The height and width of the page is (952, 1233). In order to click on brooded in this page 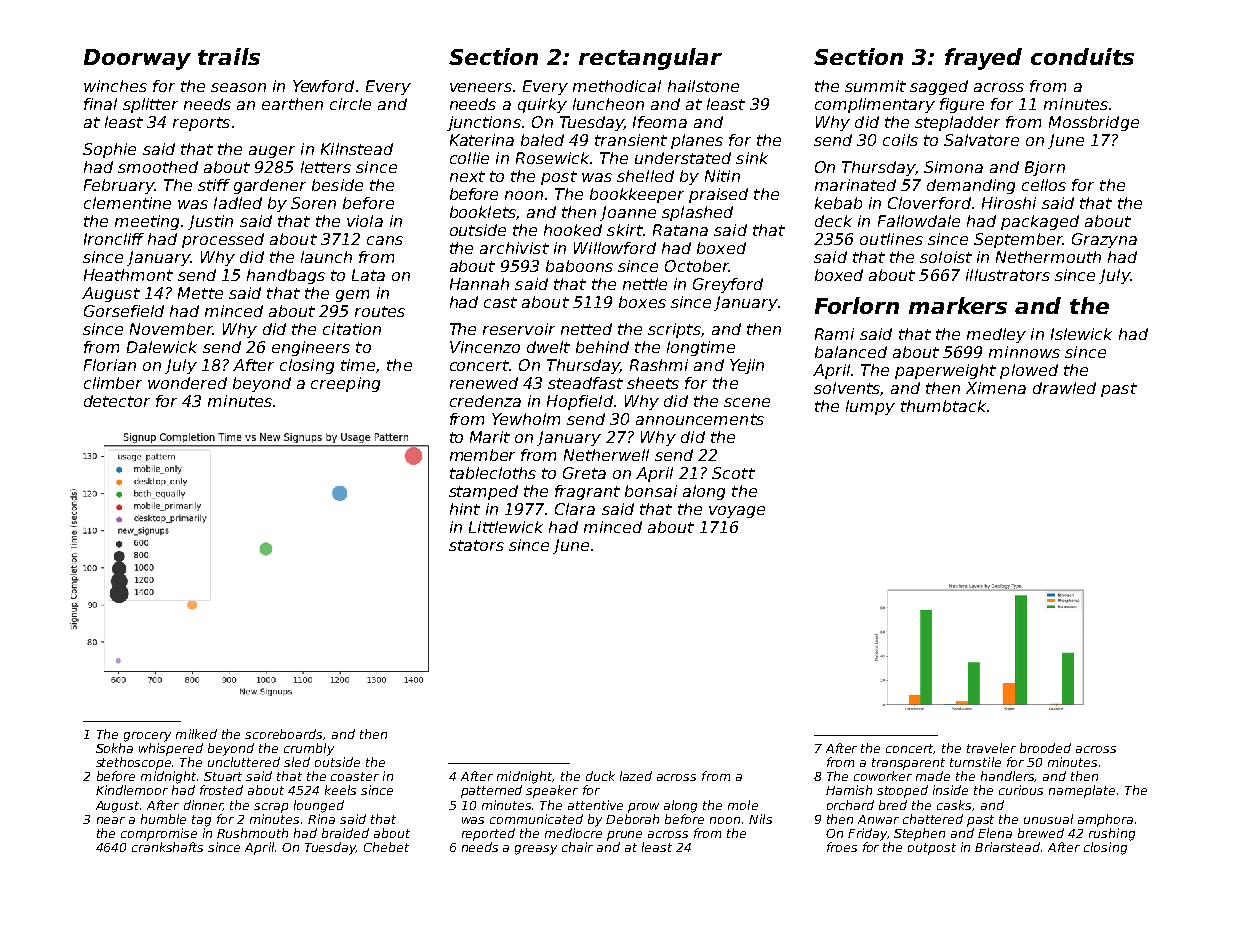, I will do `click(1045, 748)`.
